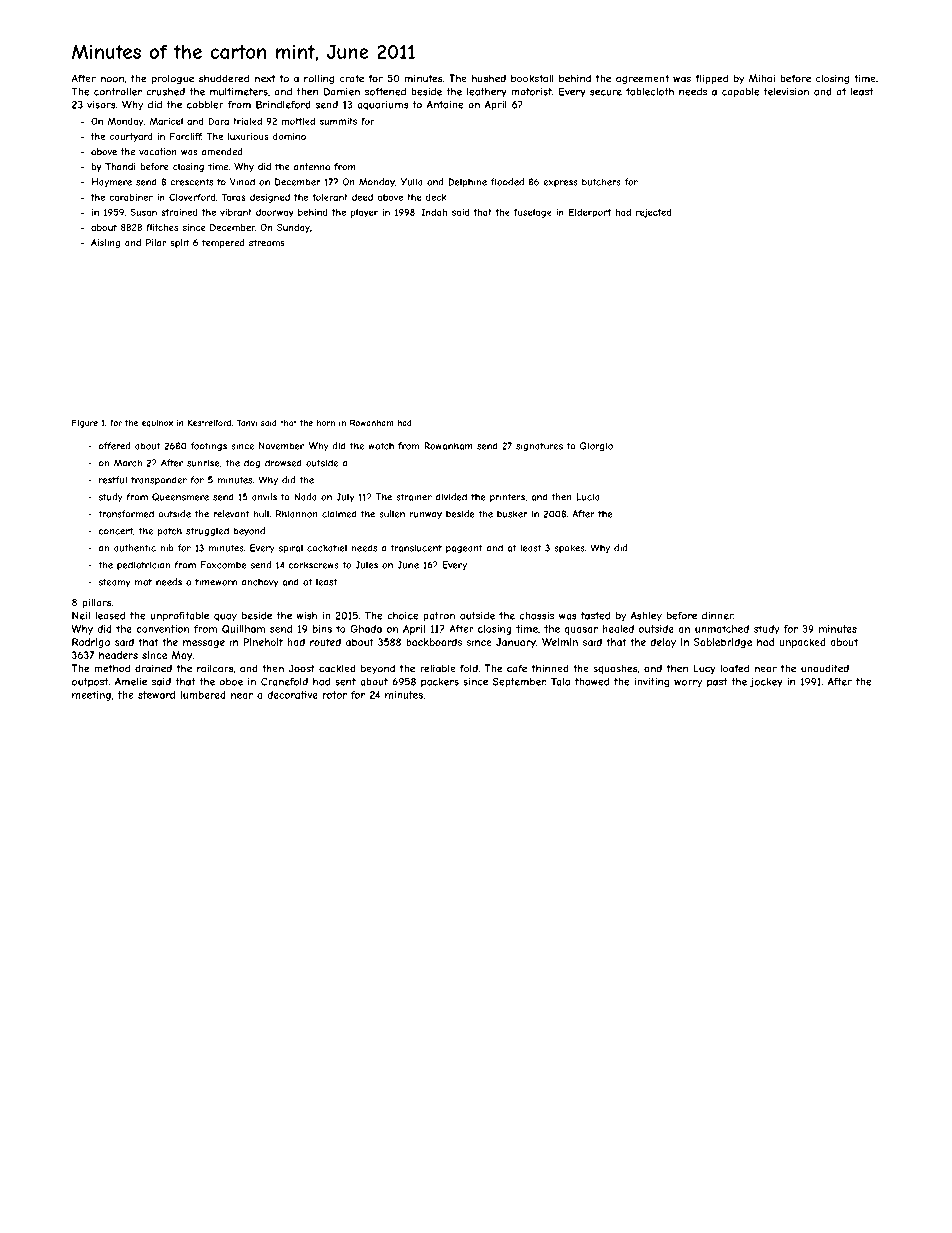 The height and width of the screenshot is (1233, 952). I want to click on Lucia, so click(588, 497).
